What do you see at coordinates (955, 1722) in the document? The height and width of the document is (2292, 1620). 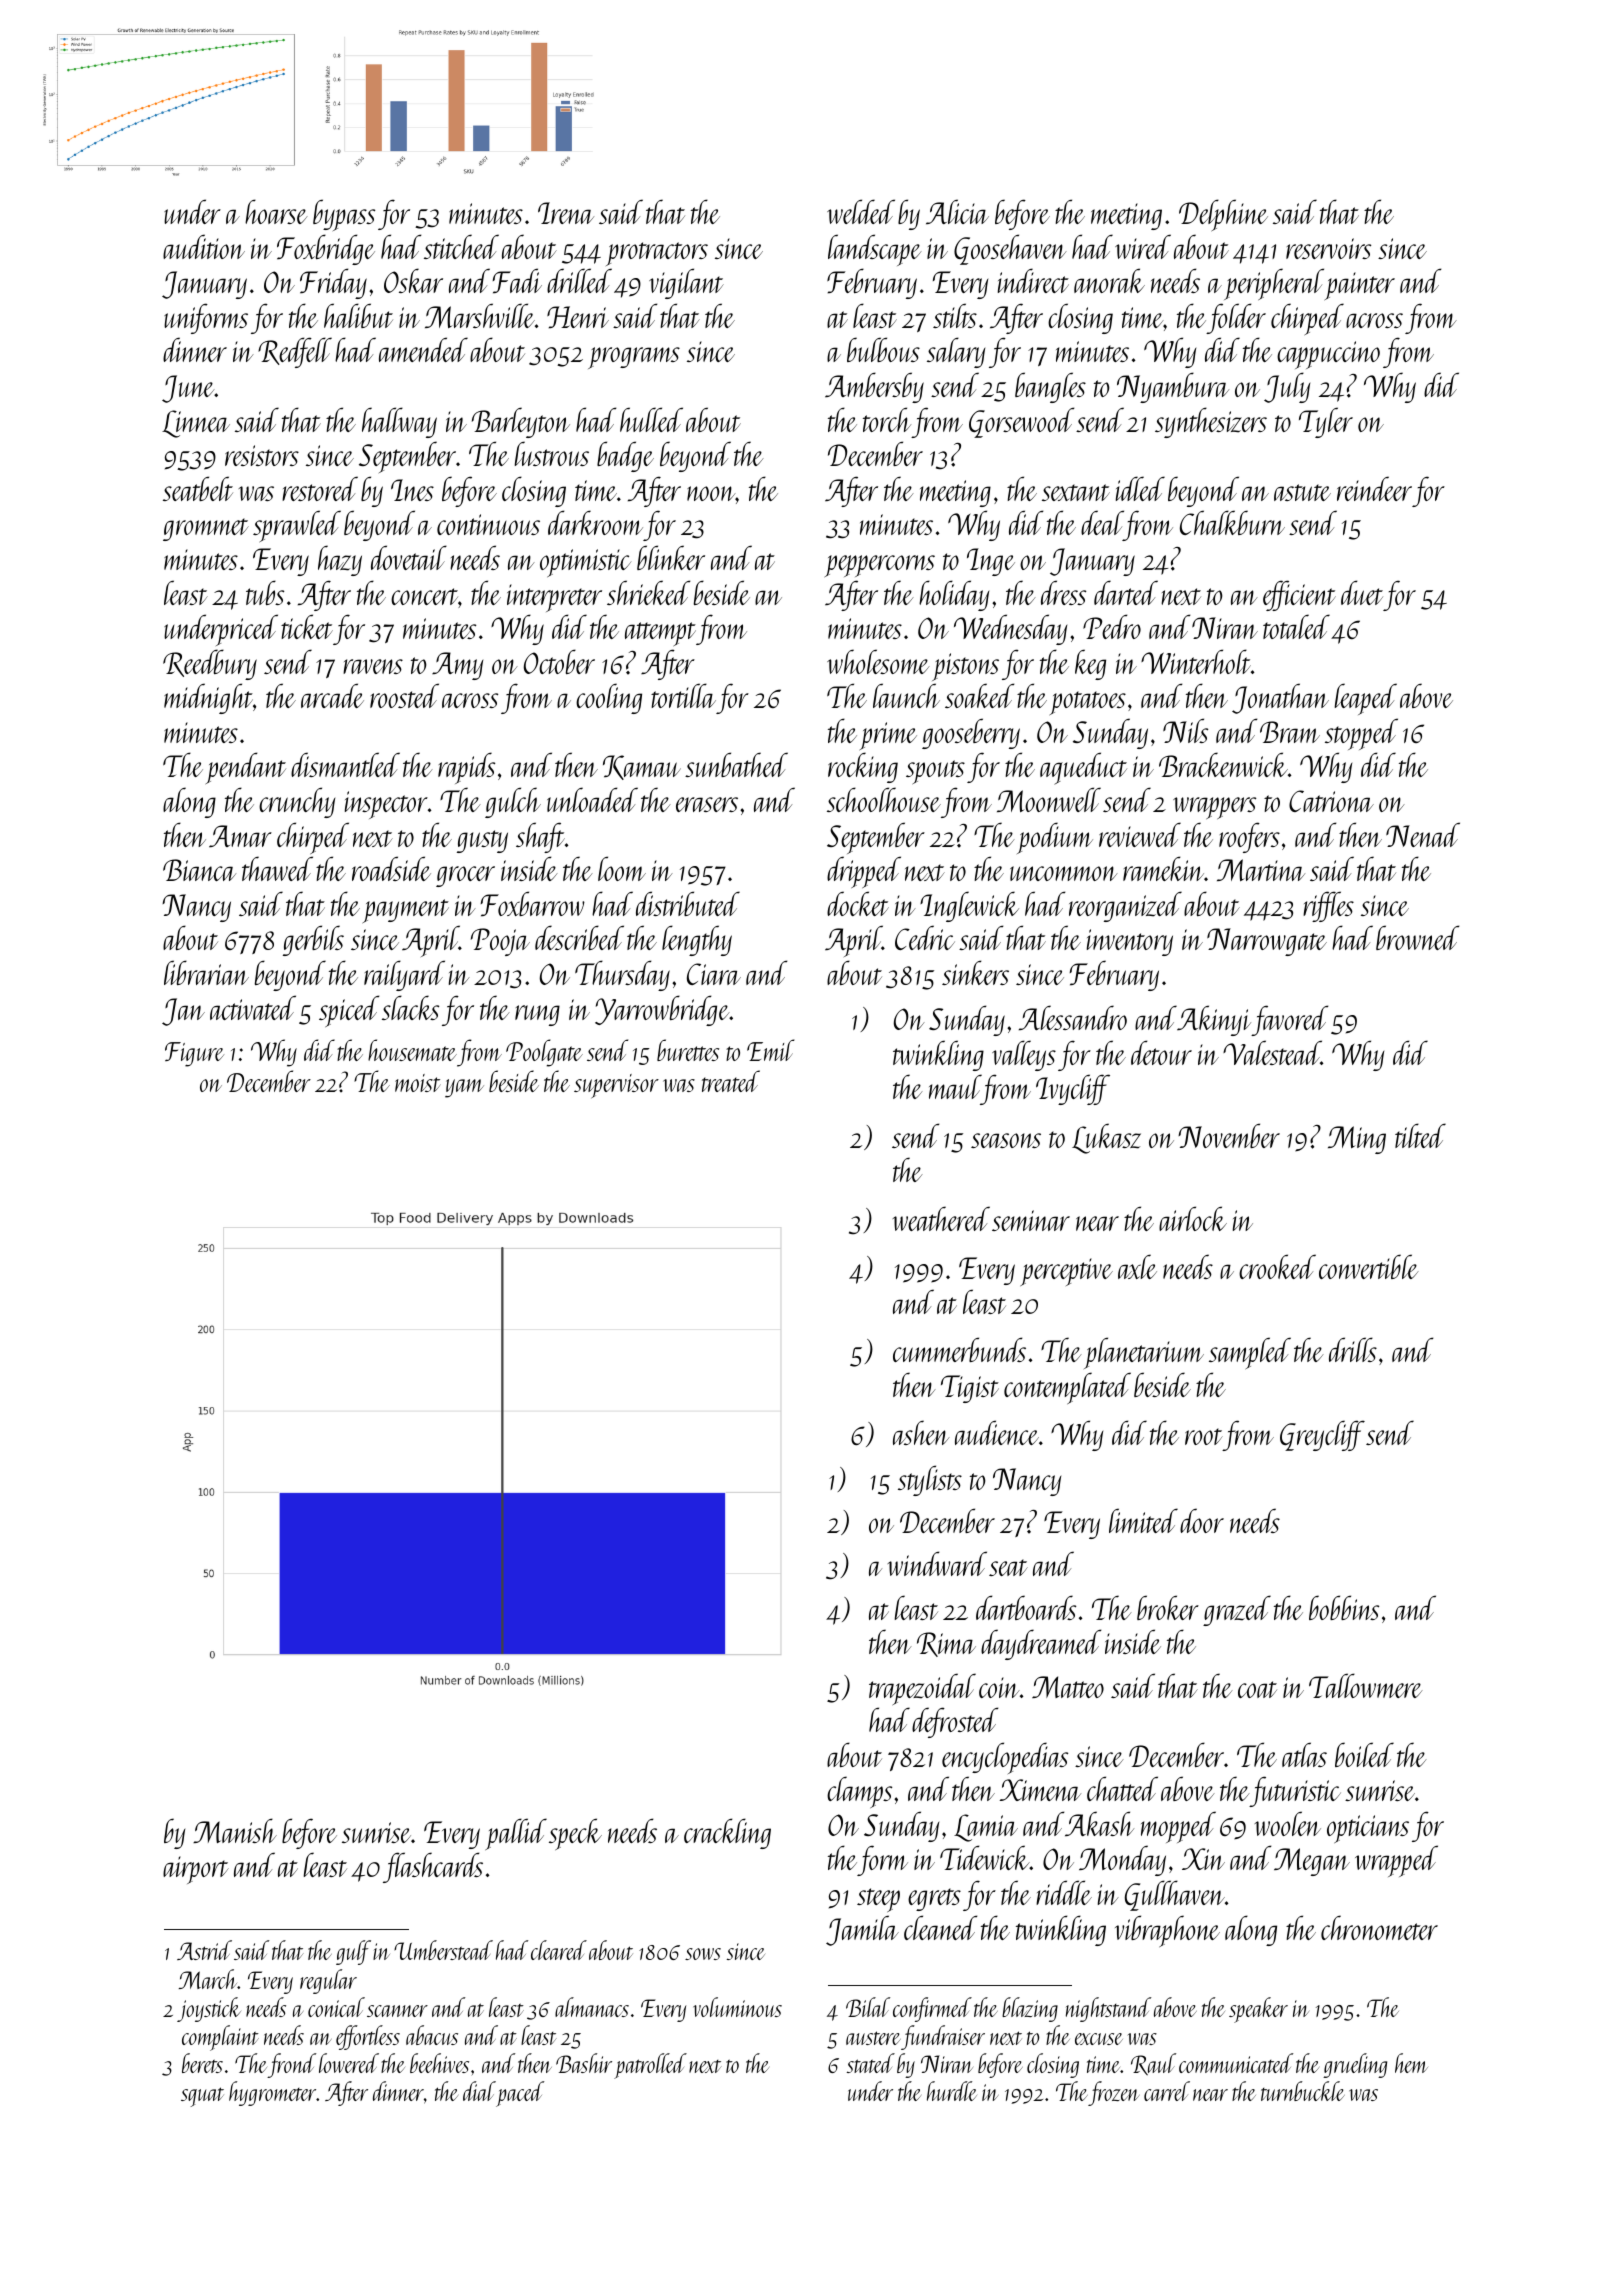 I see `defrosted` at bounding box center [955, 1722].
